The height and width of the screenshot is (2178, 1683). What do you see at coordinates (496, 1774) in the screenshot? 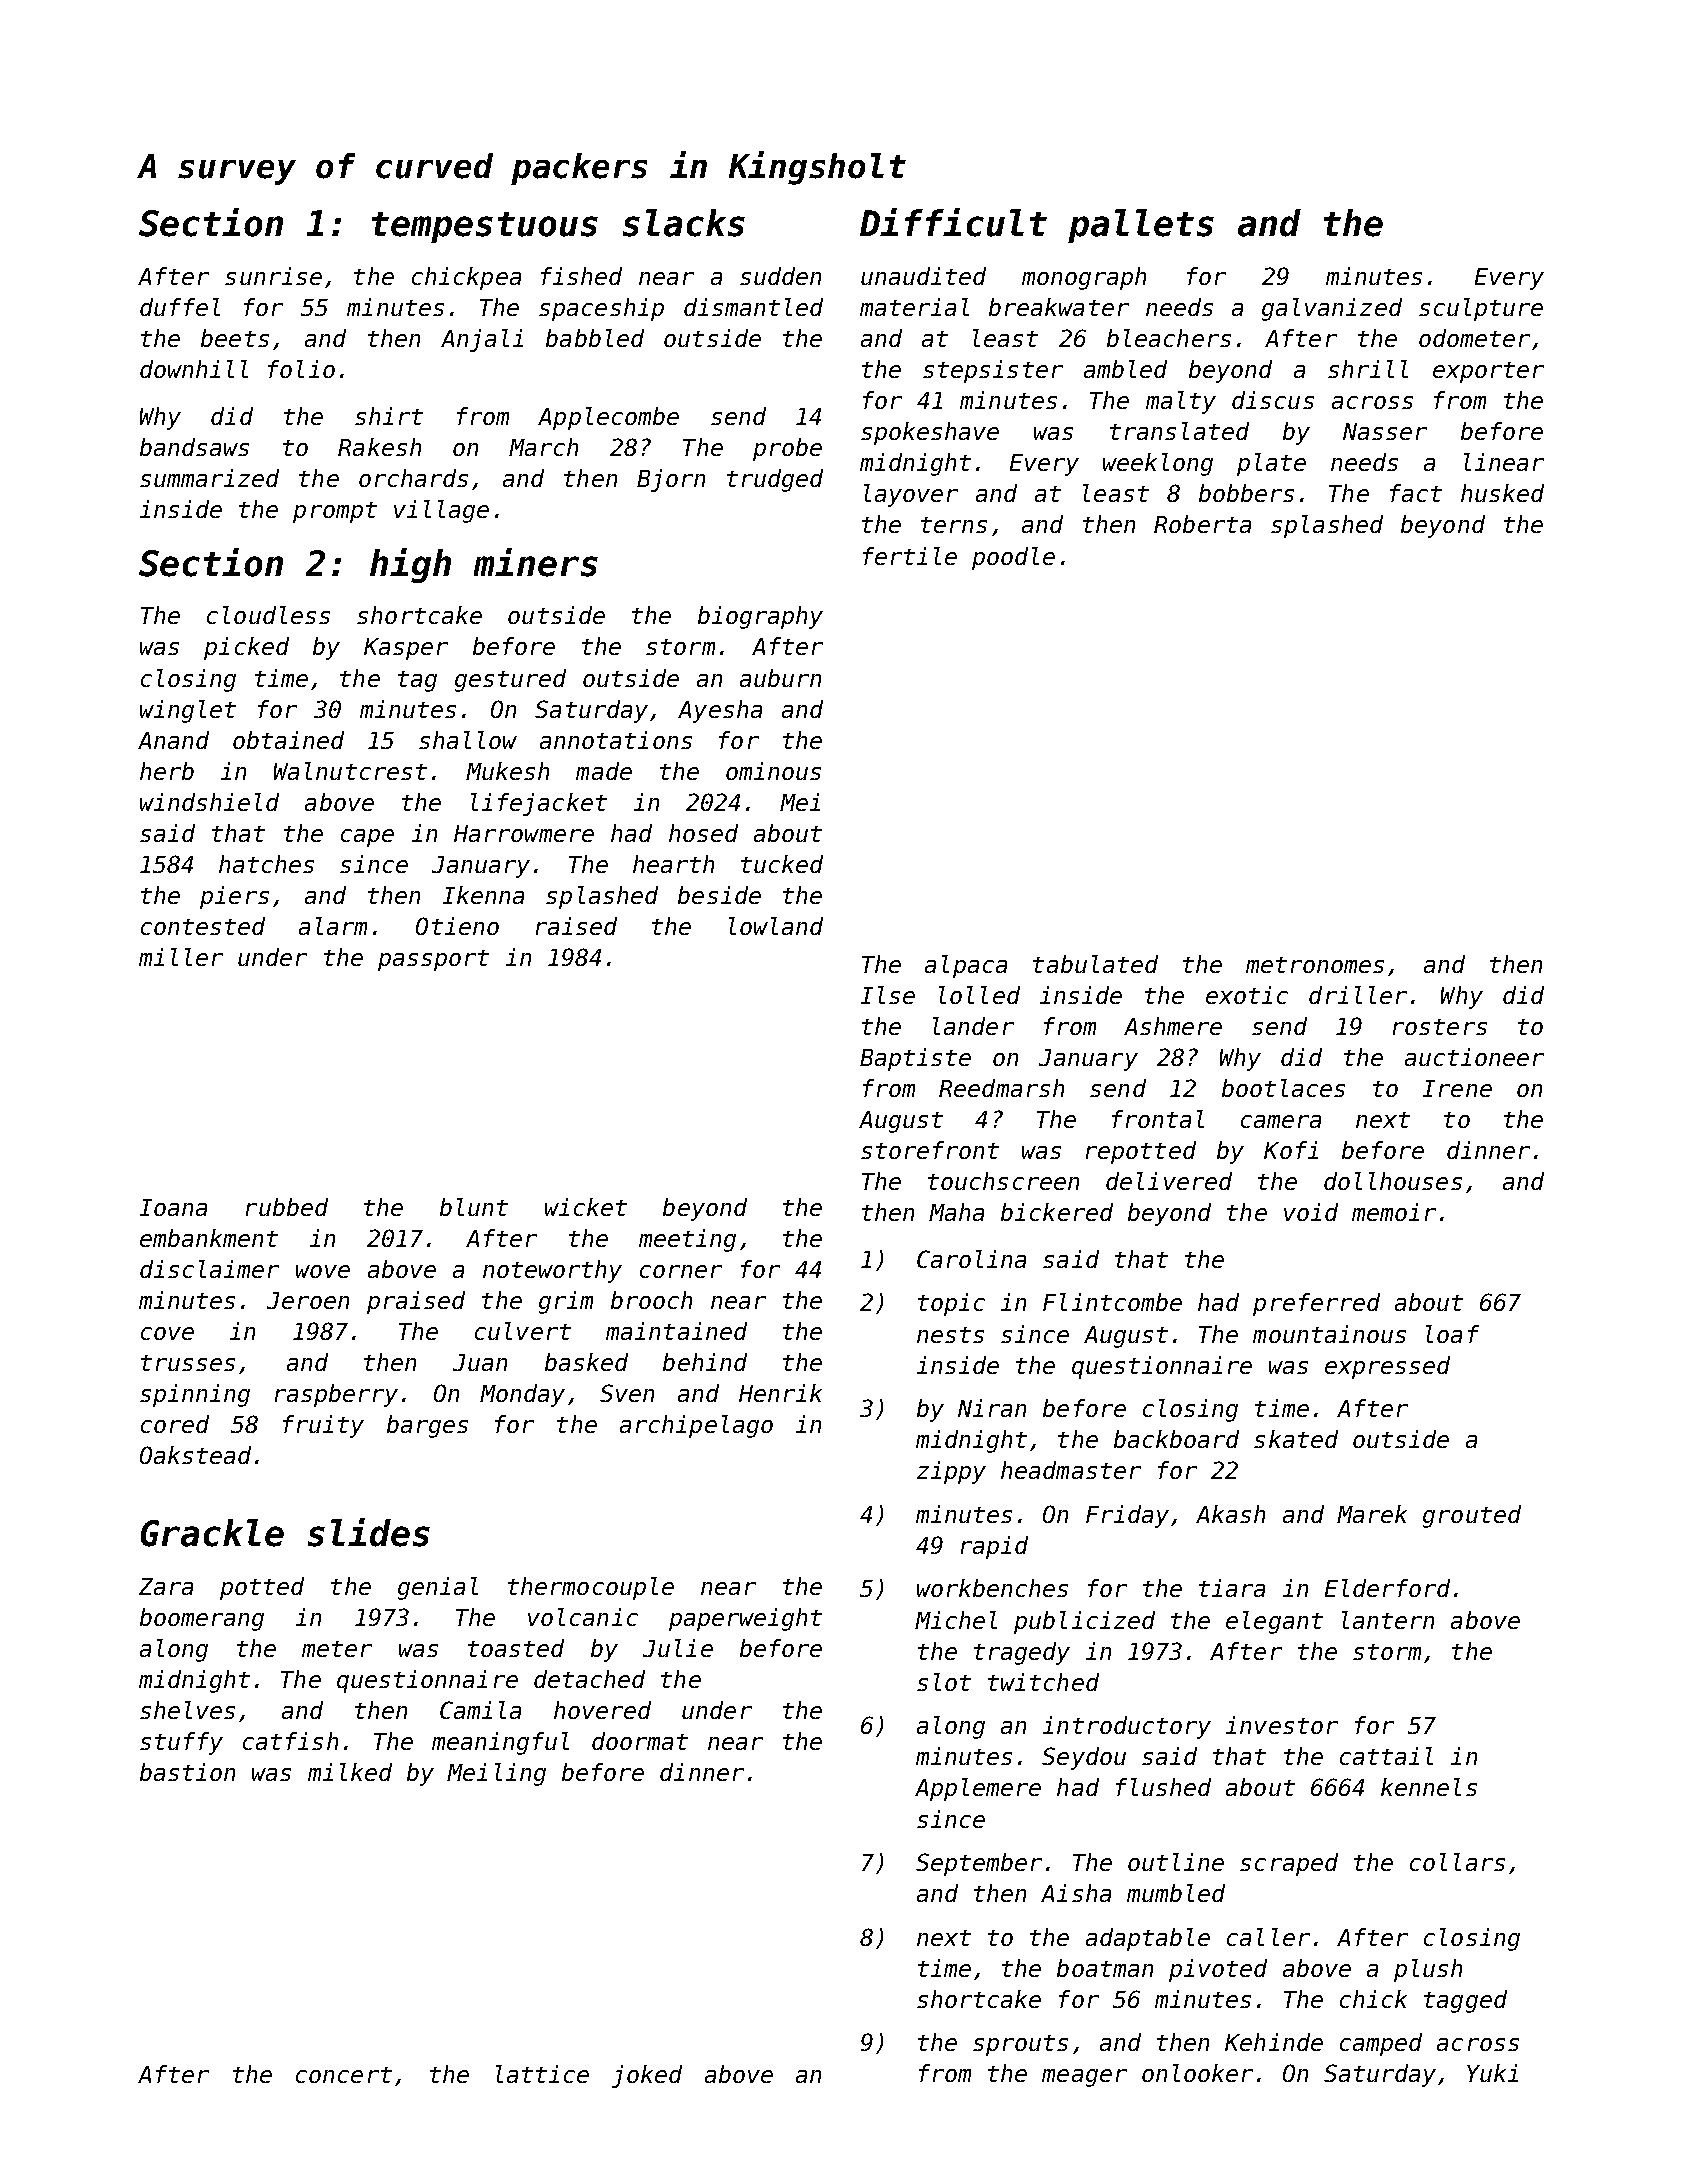
I see `Meiling` at bounding box center [496, 1774].
